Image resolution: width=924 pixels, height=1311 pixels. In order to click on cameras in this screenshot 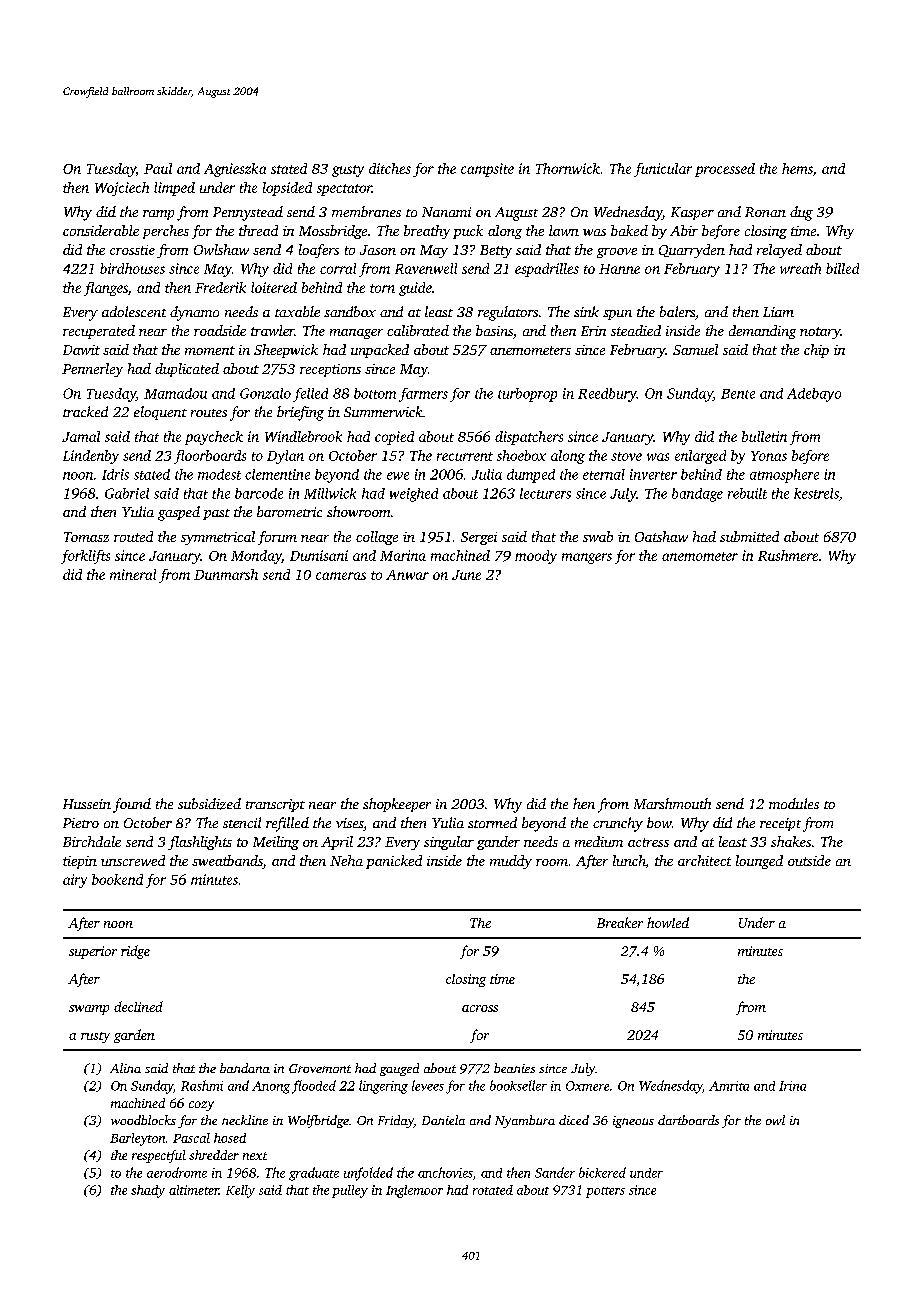, I will do `click(341, 576)`.
